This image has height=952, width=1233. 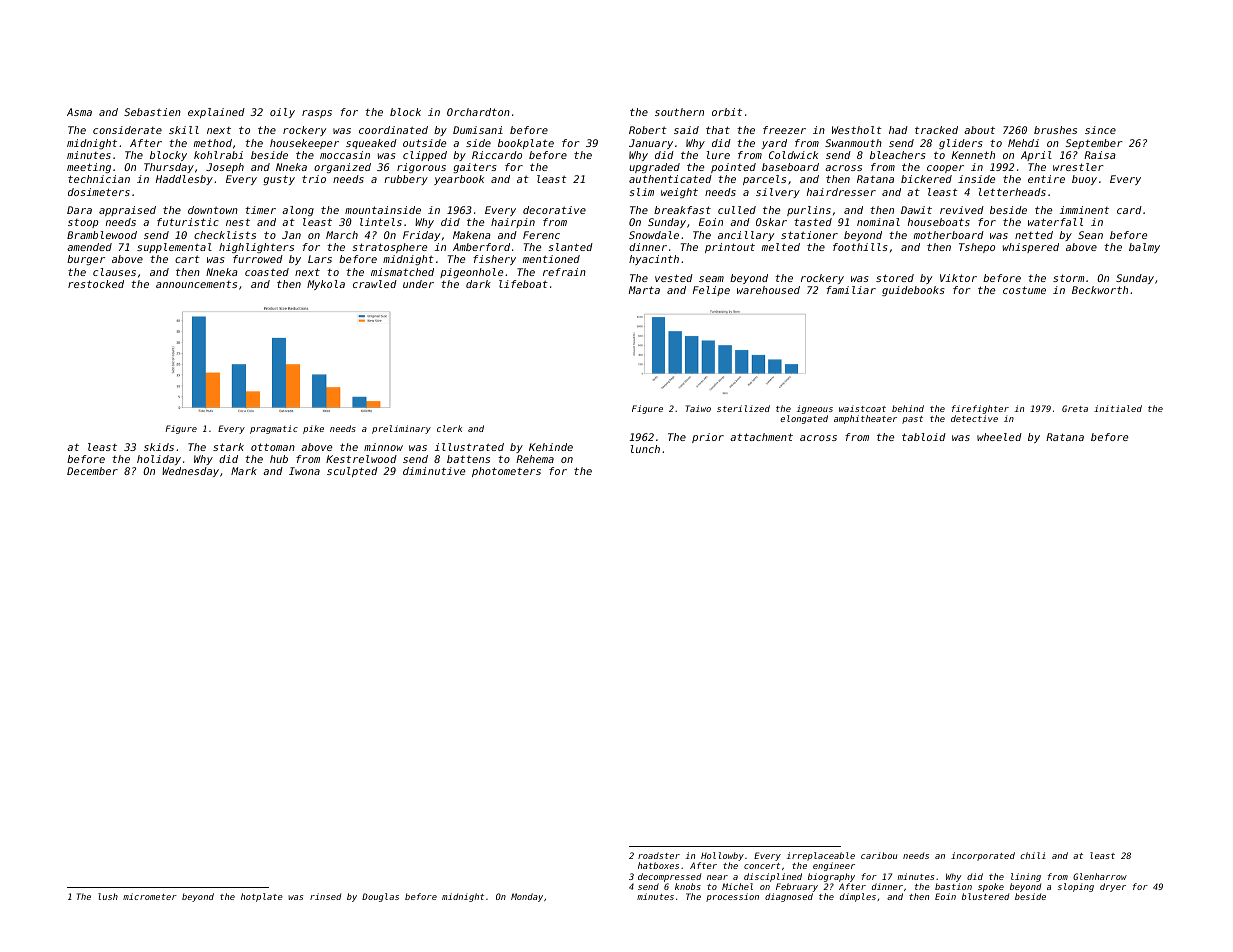 I want to click on hotplate, so click(x=262, y=897).
